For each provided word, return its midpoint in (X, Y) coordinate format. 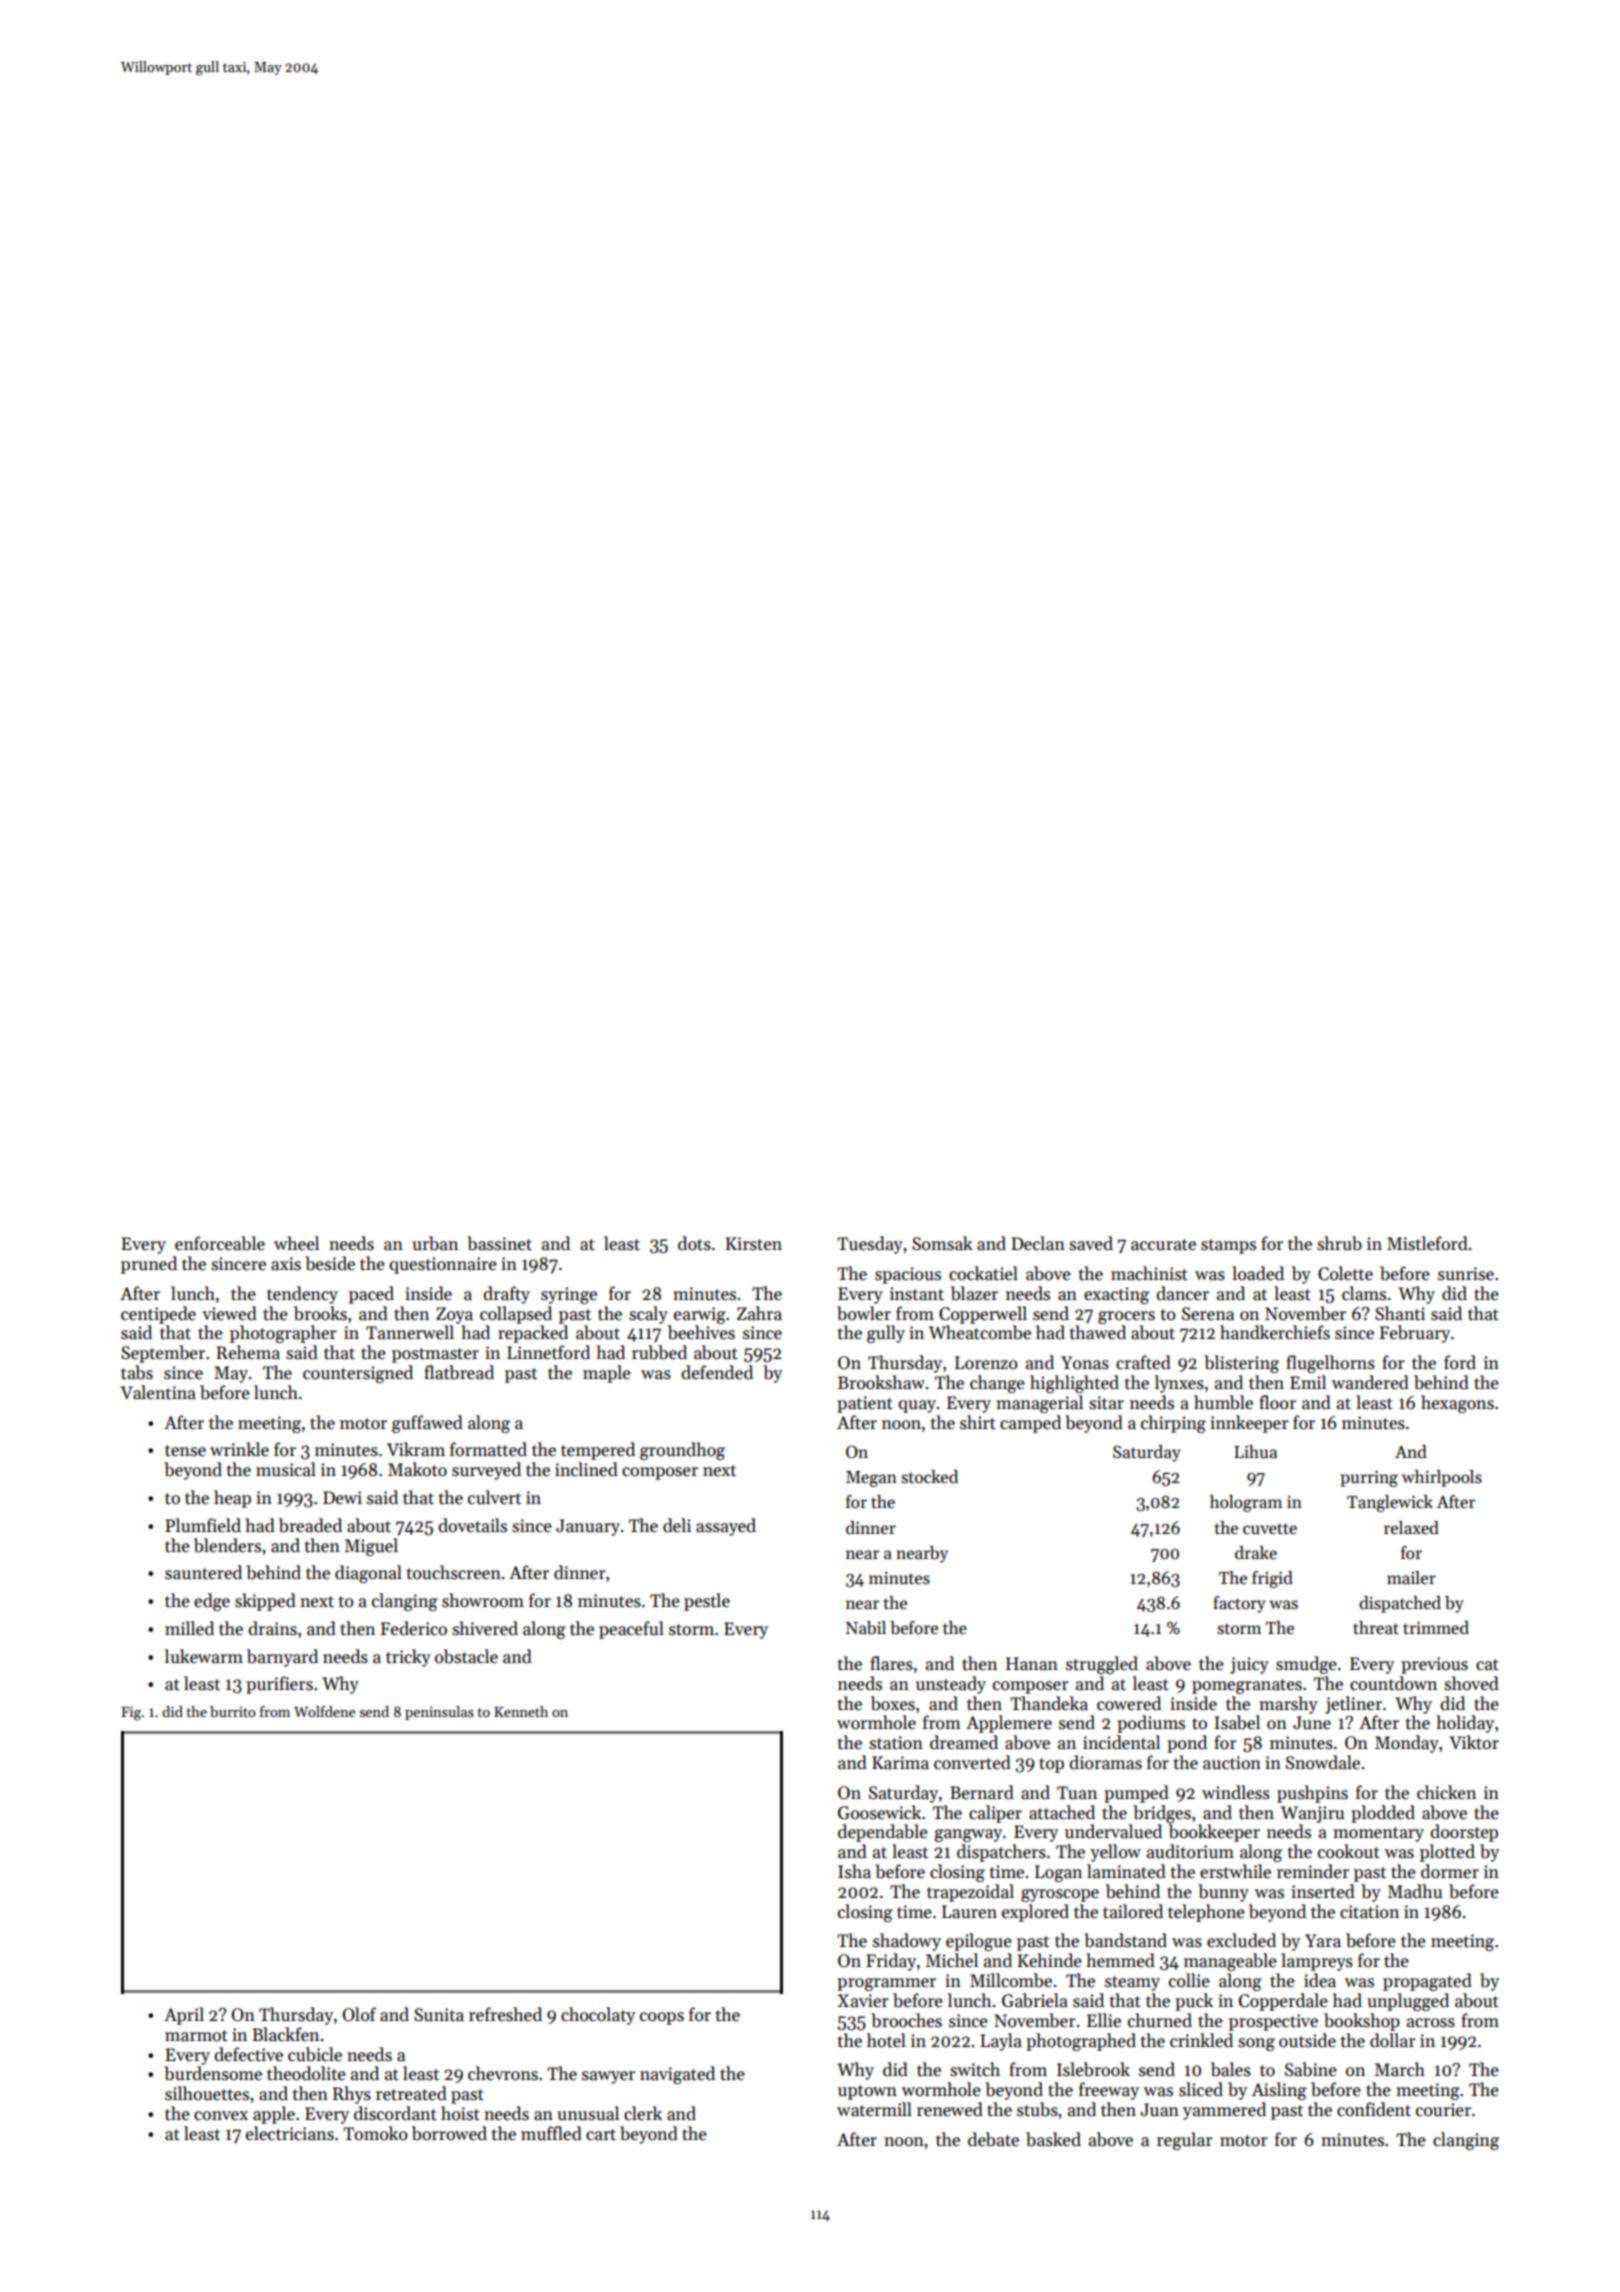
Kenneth (521, 1711)
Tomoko (375, 2133)
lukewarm (204, 1656)
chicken (1446, 1792)
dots (694, 1243)
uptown (867, 2092)
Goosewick (879, 1812)
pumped (1136, 1794)
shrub (1339, 1243)
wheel (296, 1243)
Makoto (417, 1469)
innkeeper (1249, 1424)
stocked (929, 1477)
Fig (131, 1713)
